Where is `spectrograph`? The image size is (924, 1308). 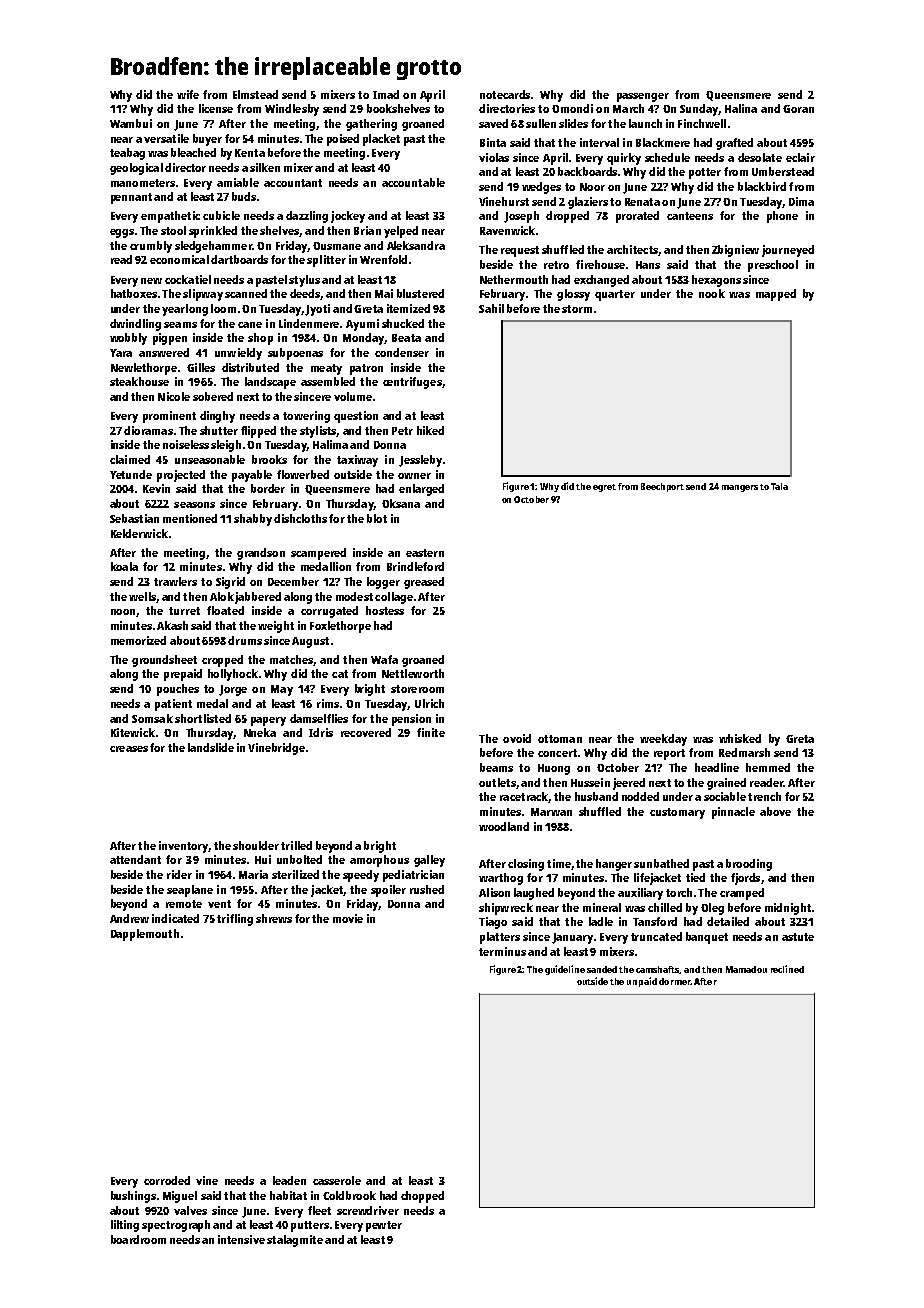
spectrograph is located at coordinates (176, 1226).
